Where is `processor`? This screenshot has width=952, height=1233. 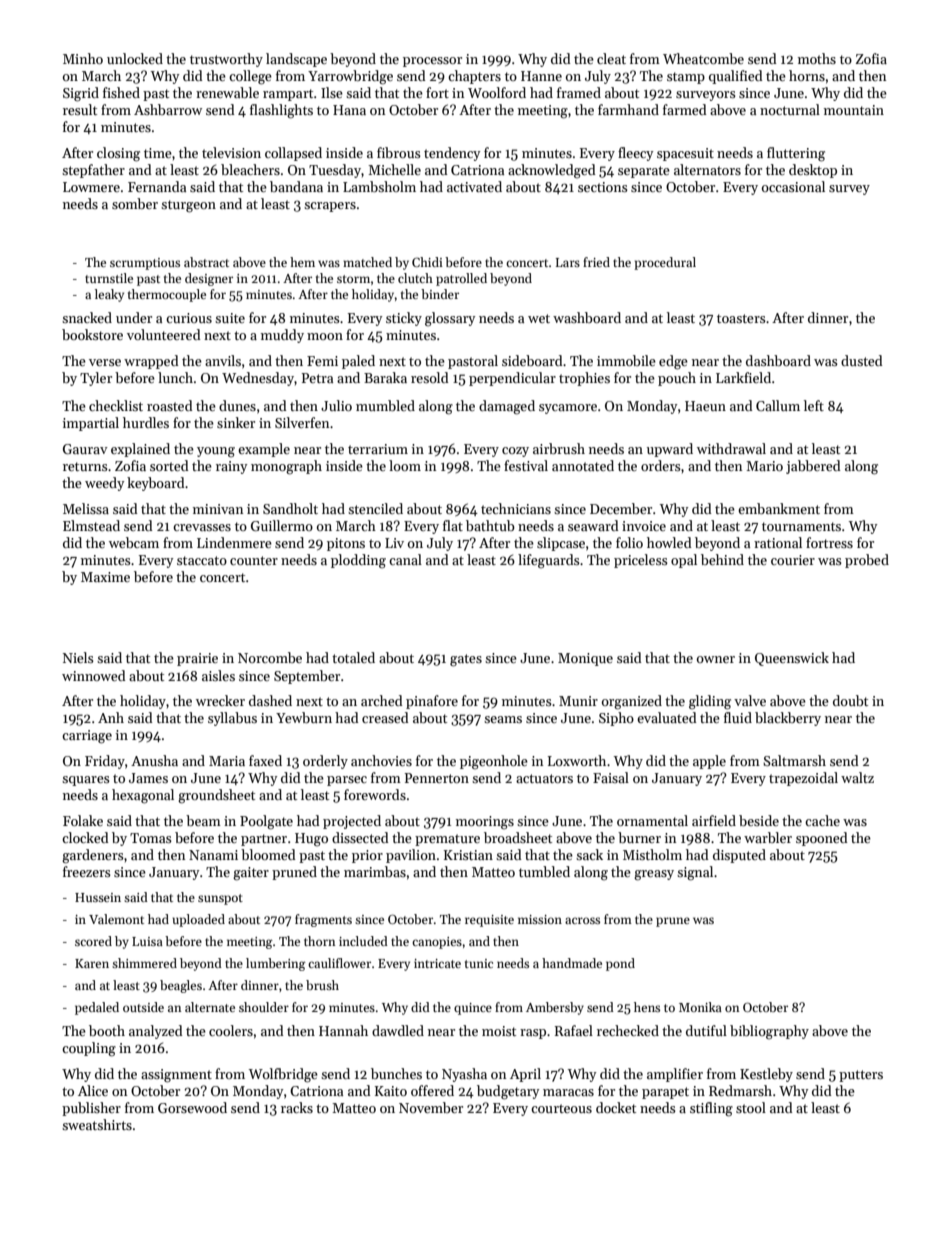
processor is located at coordinates (432, 62).
